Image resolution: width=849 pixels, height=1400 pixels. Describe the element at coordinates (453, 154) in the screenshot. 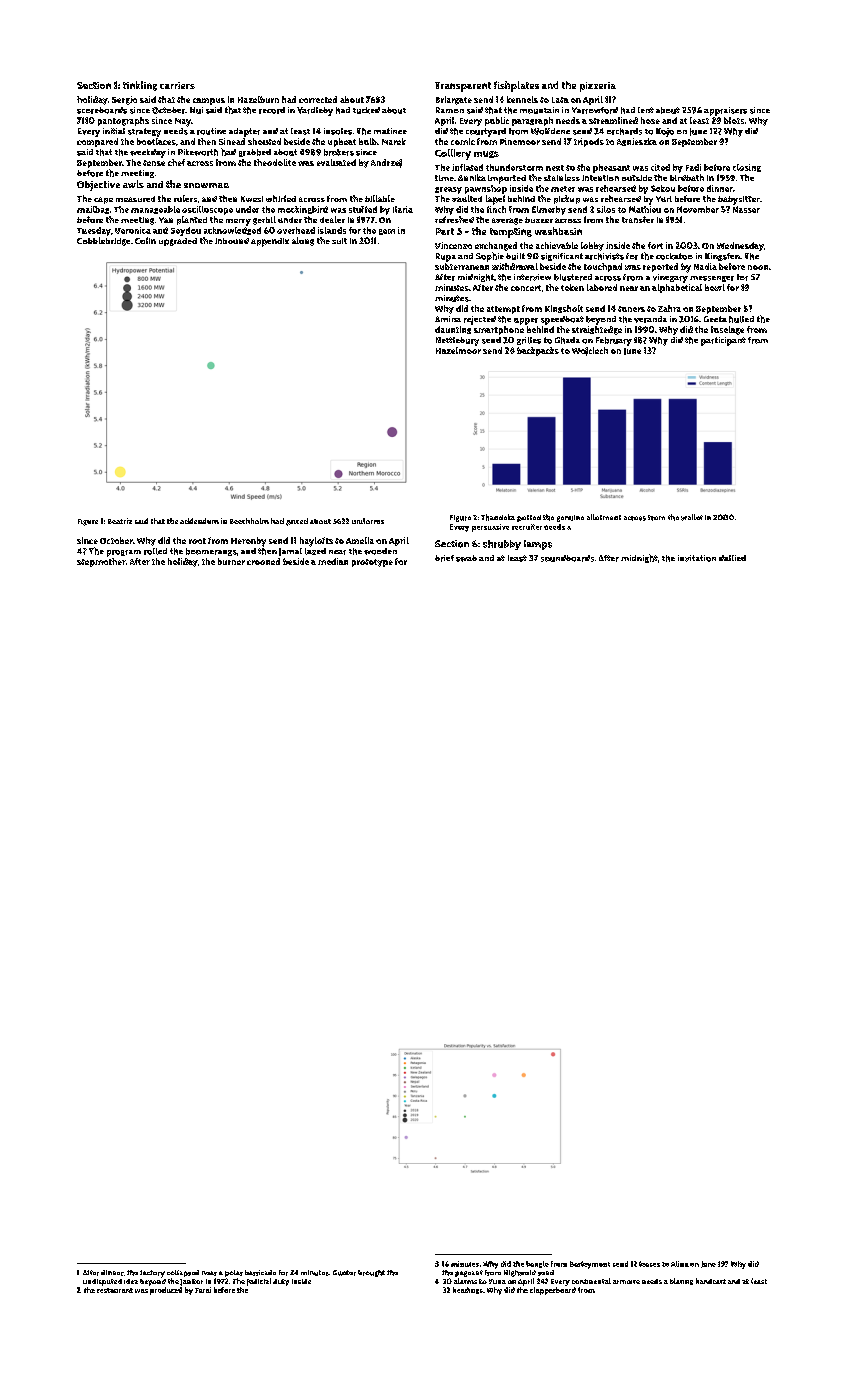

I see `Colliery` at that location.
